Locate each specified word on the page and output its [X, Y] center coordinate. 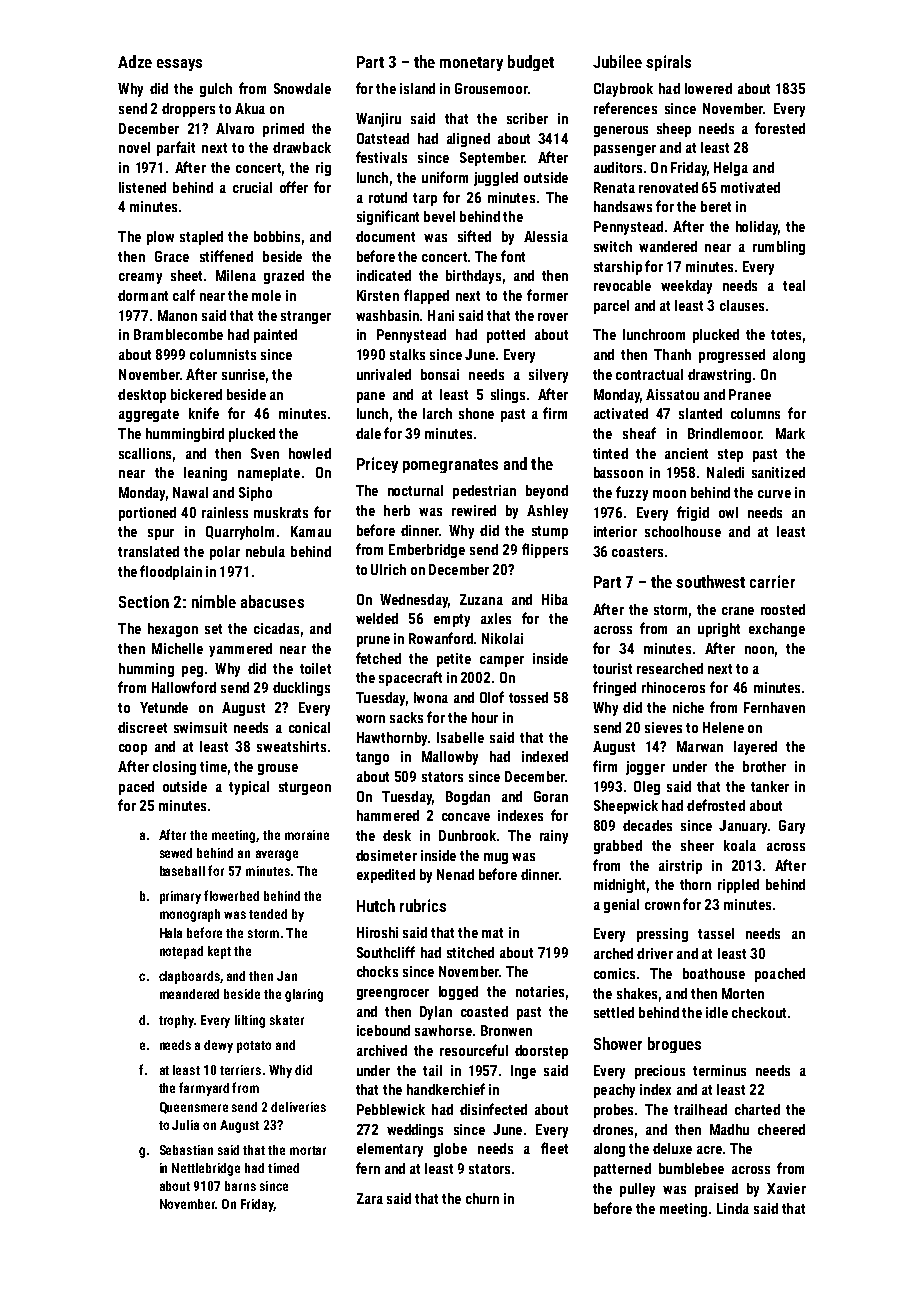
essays [179, 65]
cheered [781, 1129]
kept [219, 952]
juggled [496, 179]
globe [450, 1150]
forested [780, 128]
